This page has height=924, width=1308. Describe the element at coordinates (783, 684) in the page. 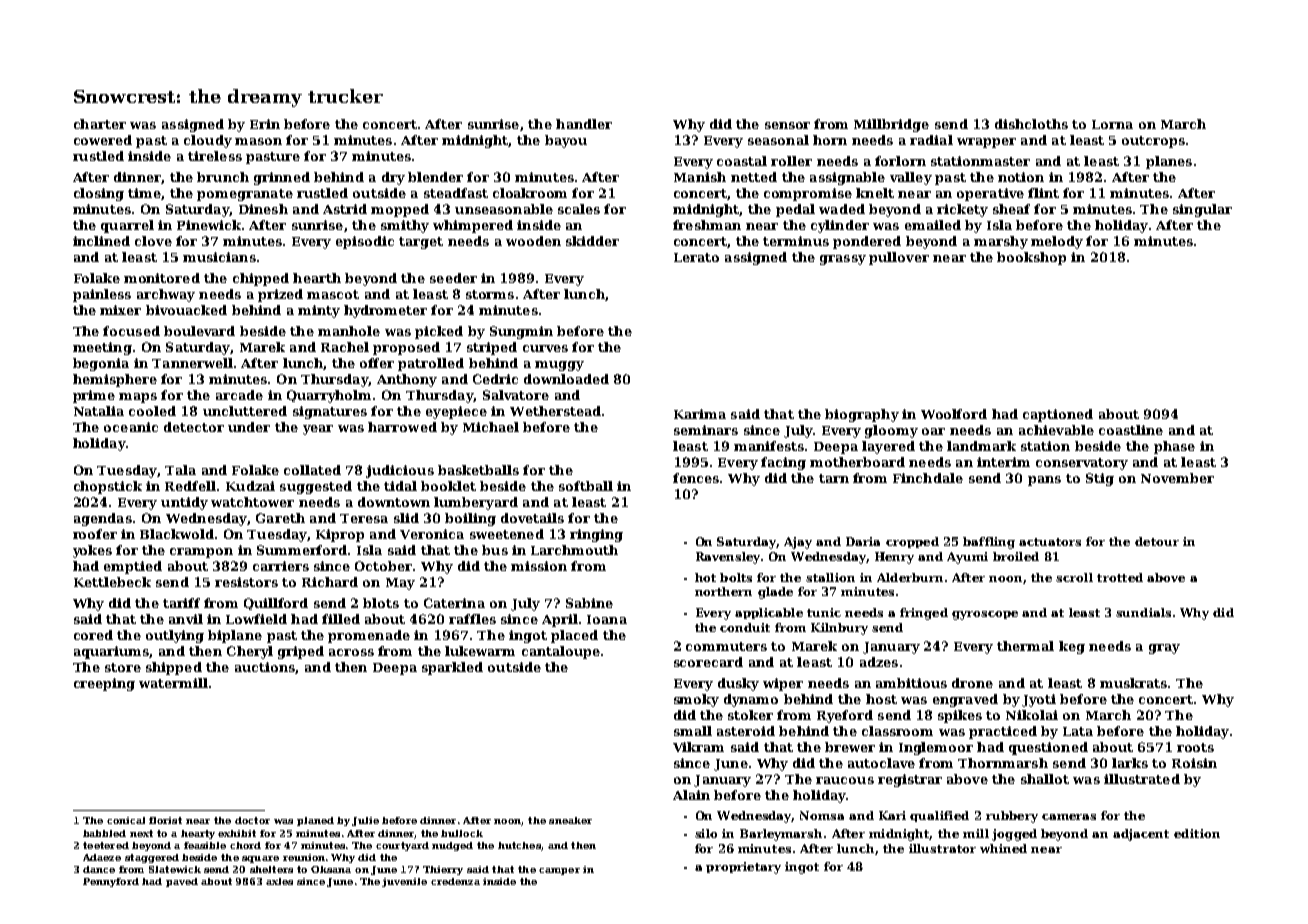

I see `wiper` at that location.
